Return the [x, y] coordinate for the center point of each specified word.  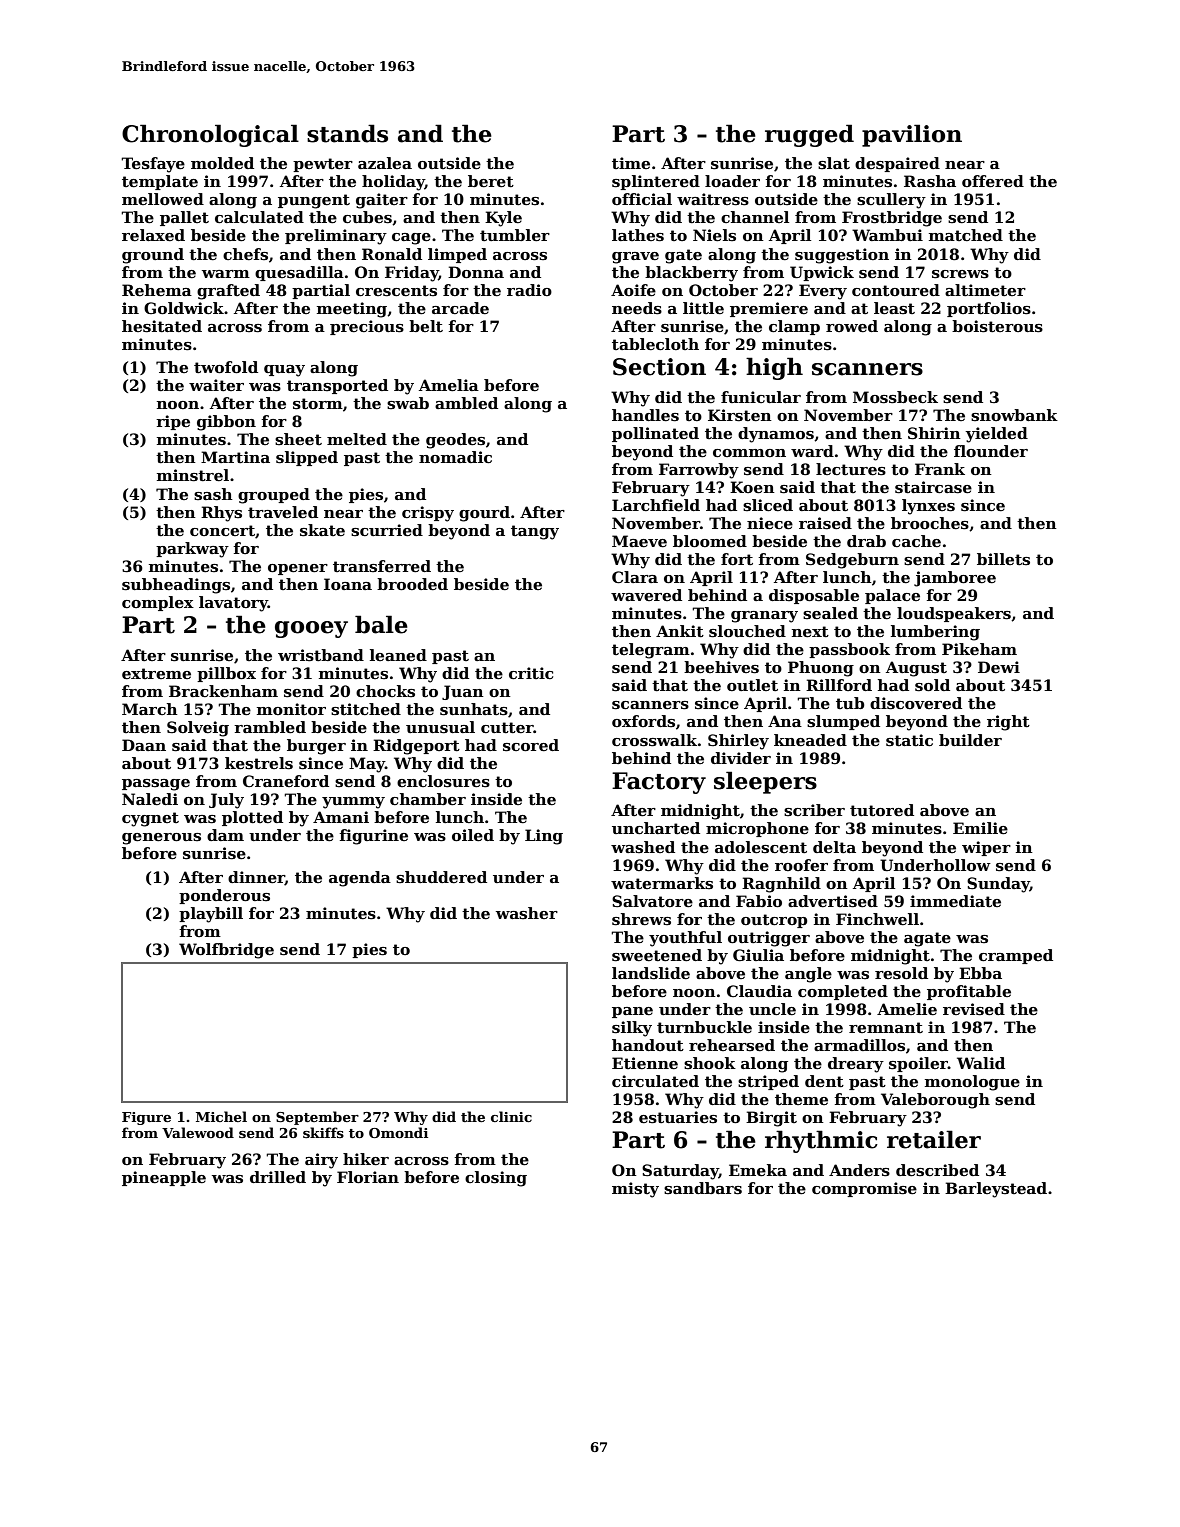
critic [531, 673]
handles [645, 415]
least [894, 308]
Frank [940, 469]
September [317, 1118]
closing [496, 1179]
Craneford [286, 781]
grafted [228, 292]
